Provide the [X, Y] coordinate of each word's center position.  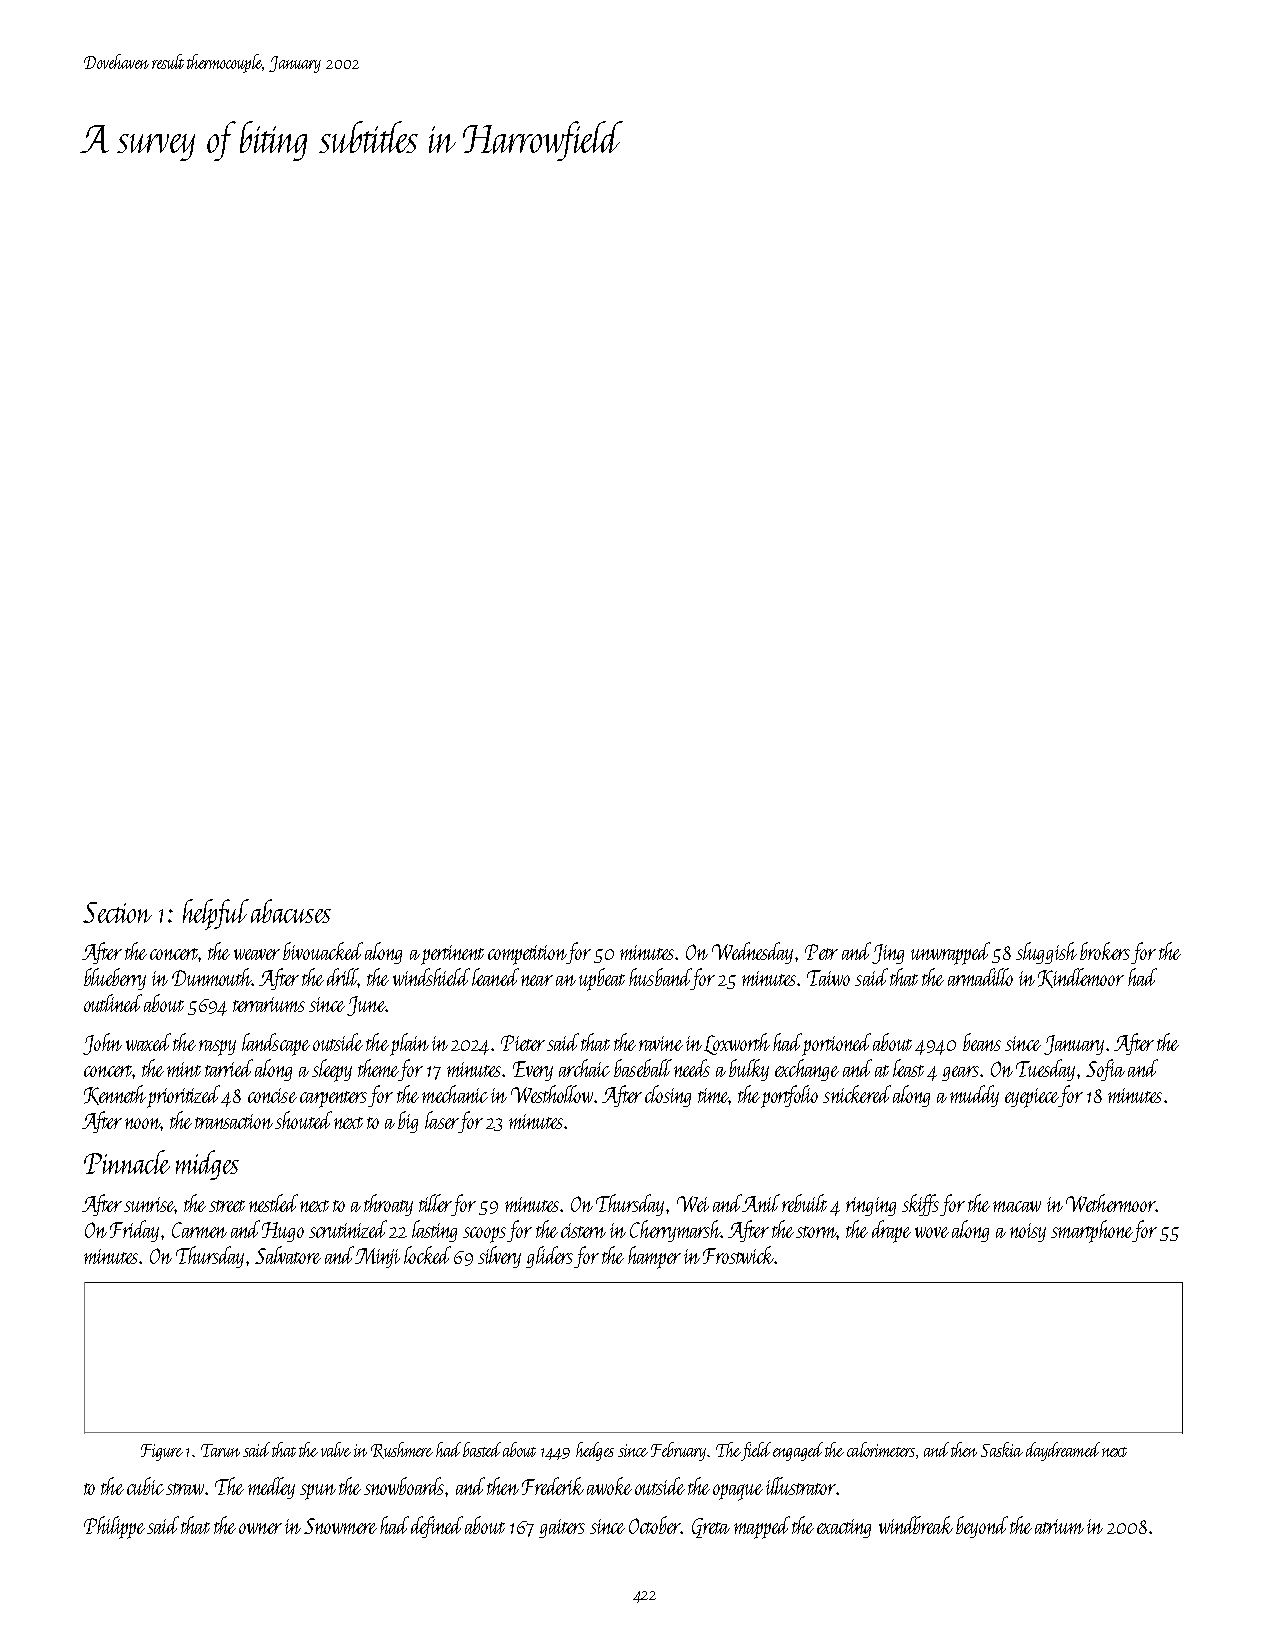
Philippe [114, 1527]
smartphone [1092, 1231]
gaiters [562, 1528]
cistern [583, 1230]
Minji [377, 1258]
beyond [982, 1527]
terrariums [269, 1004]
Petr [821, 952]
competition [527, 955]
